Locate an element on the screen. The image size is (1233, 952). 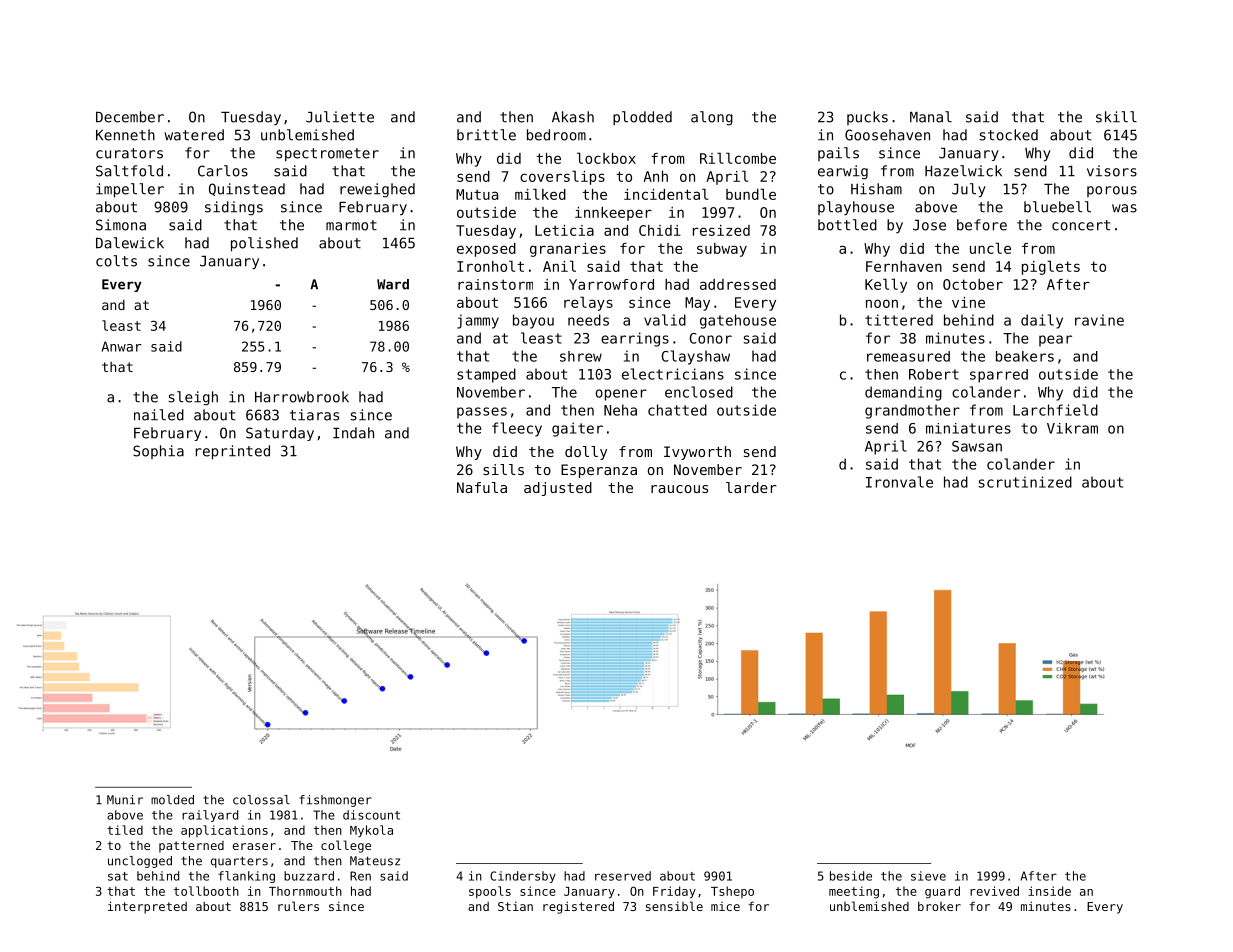
rulers is located at coordinates (298, 906).
